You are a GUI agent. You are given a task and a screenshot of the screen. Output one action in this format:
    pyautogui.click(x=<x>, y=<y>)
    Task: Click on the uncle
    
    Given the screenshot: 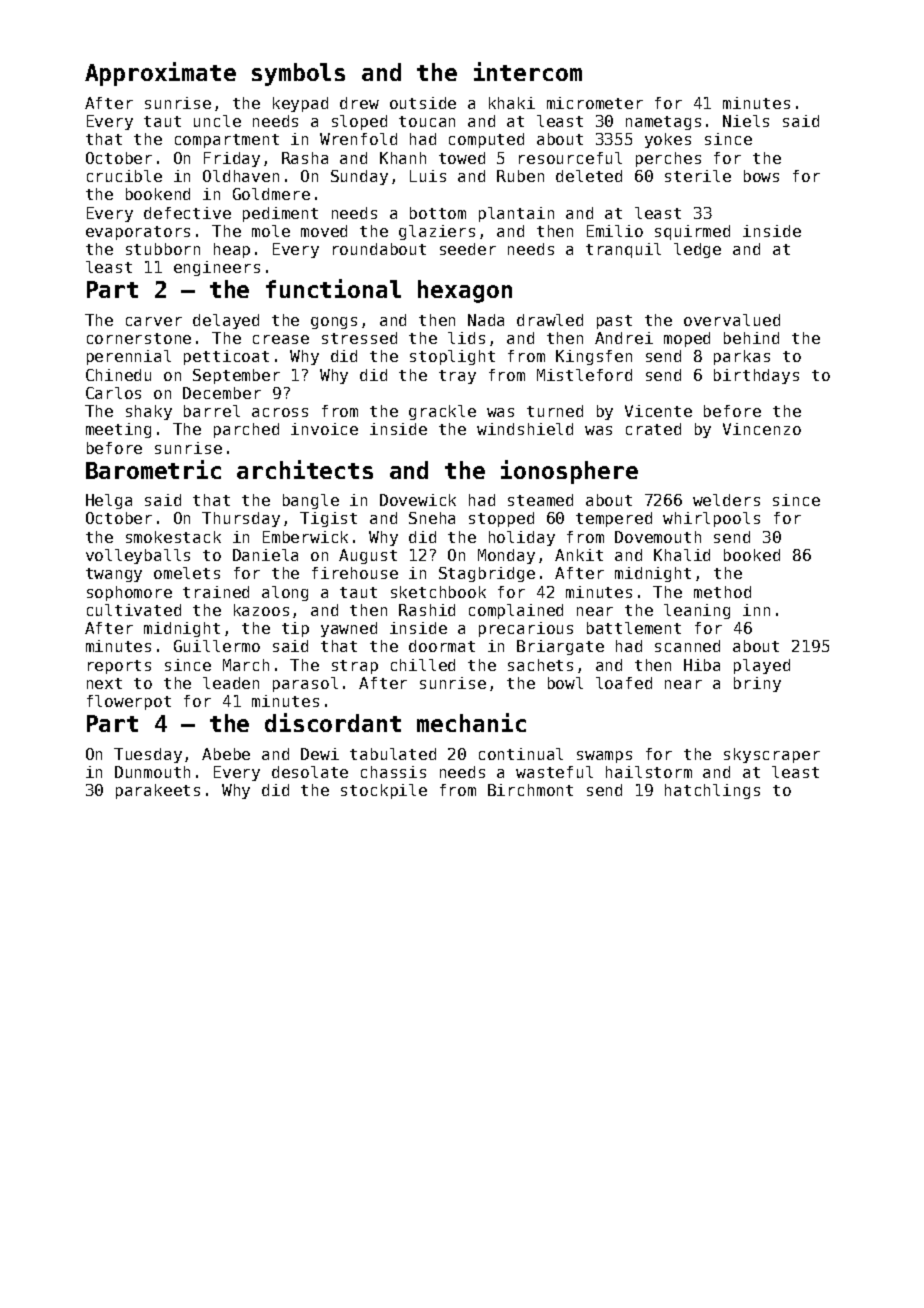 What is the action you would take?
    pyautogui.click(x=217, y=121)
